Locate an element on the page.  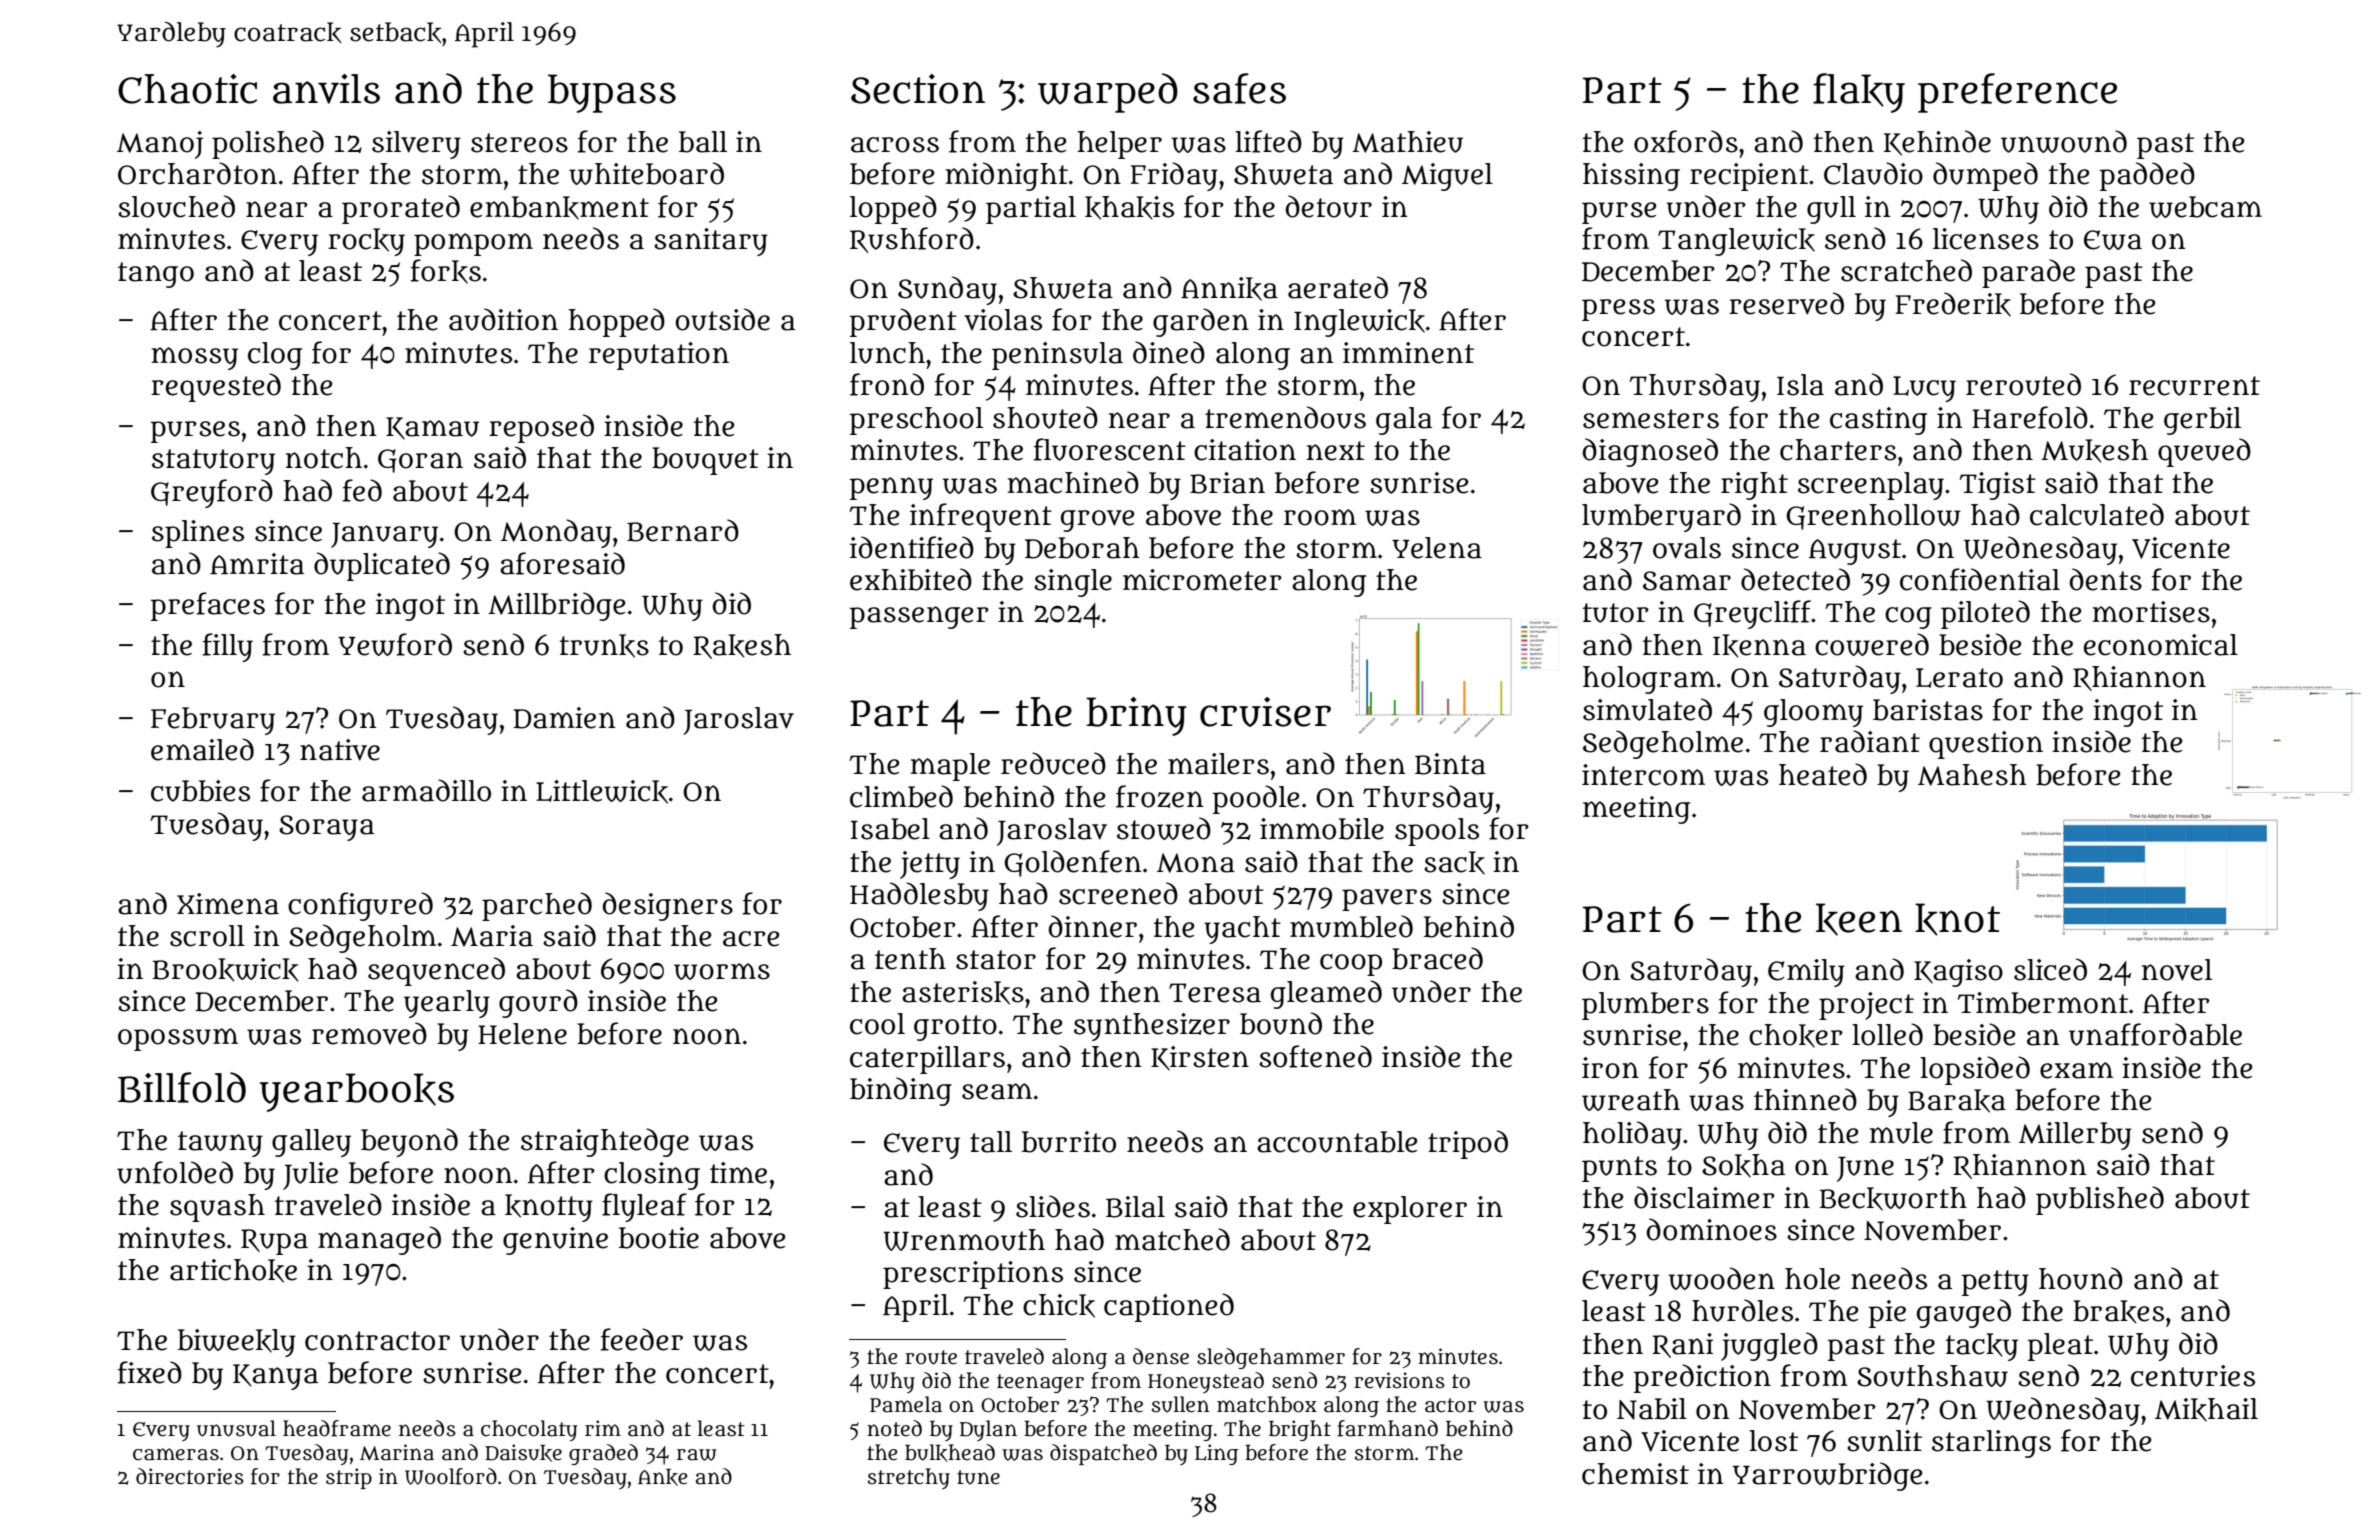
lumberyard is located at coordinates (1661, 517).
